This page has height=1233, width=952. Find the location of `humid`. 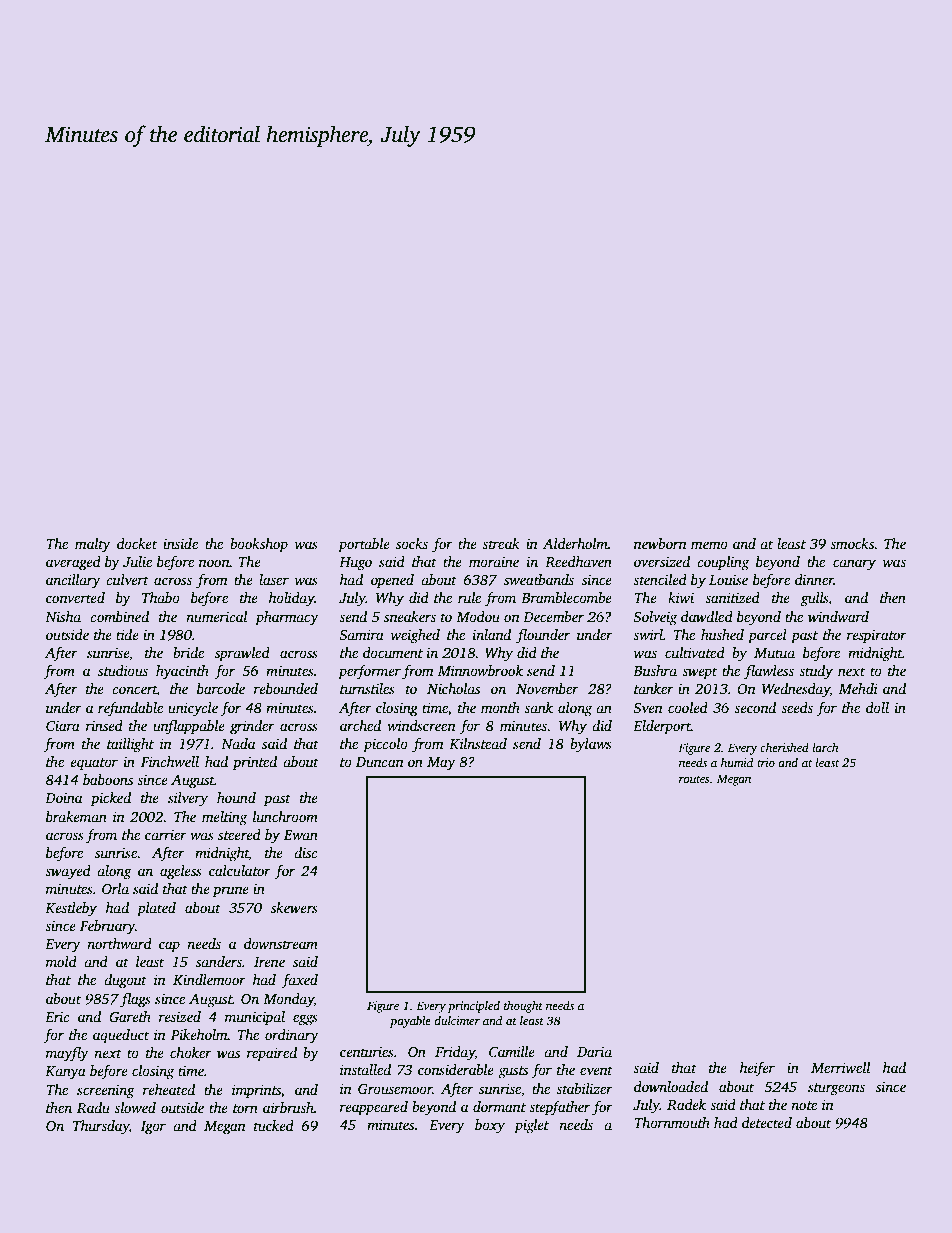

humid is located at coordinates (737, 762).
